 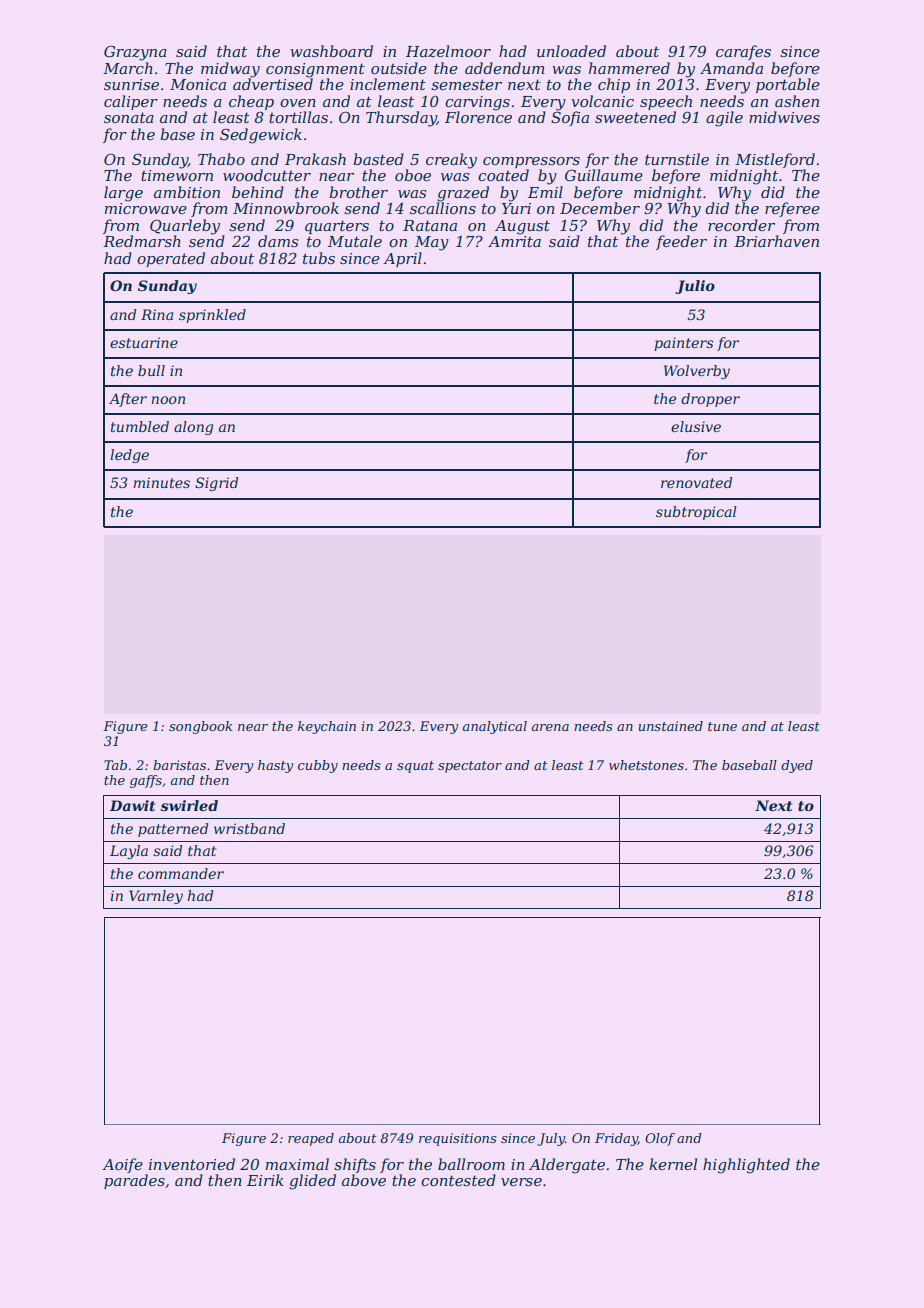 What do you see at coordinates (162, 482) in the page?
I see `minutes` at bounding box center [162, 482].
